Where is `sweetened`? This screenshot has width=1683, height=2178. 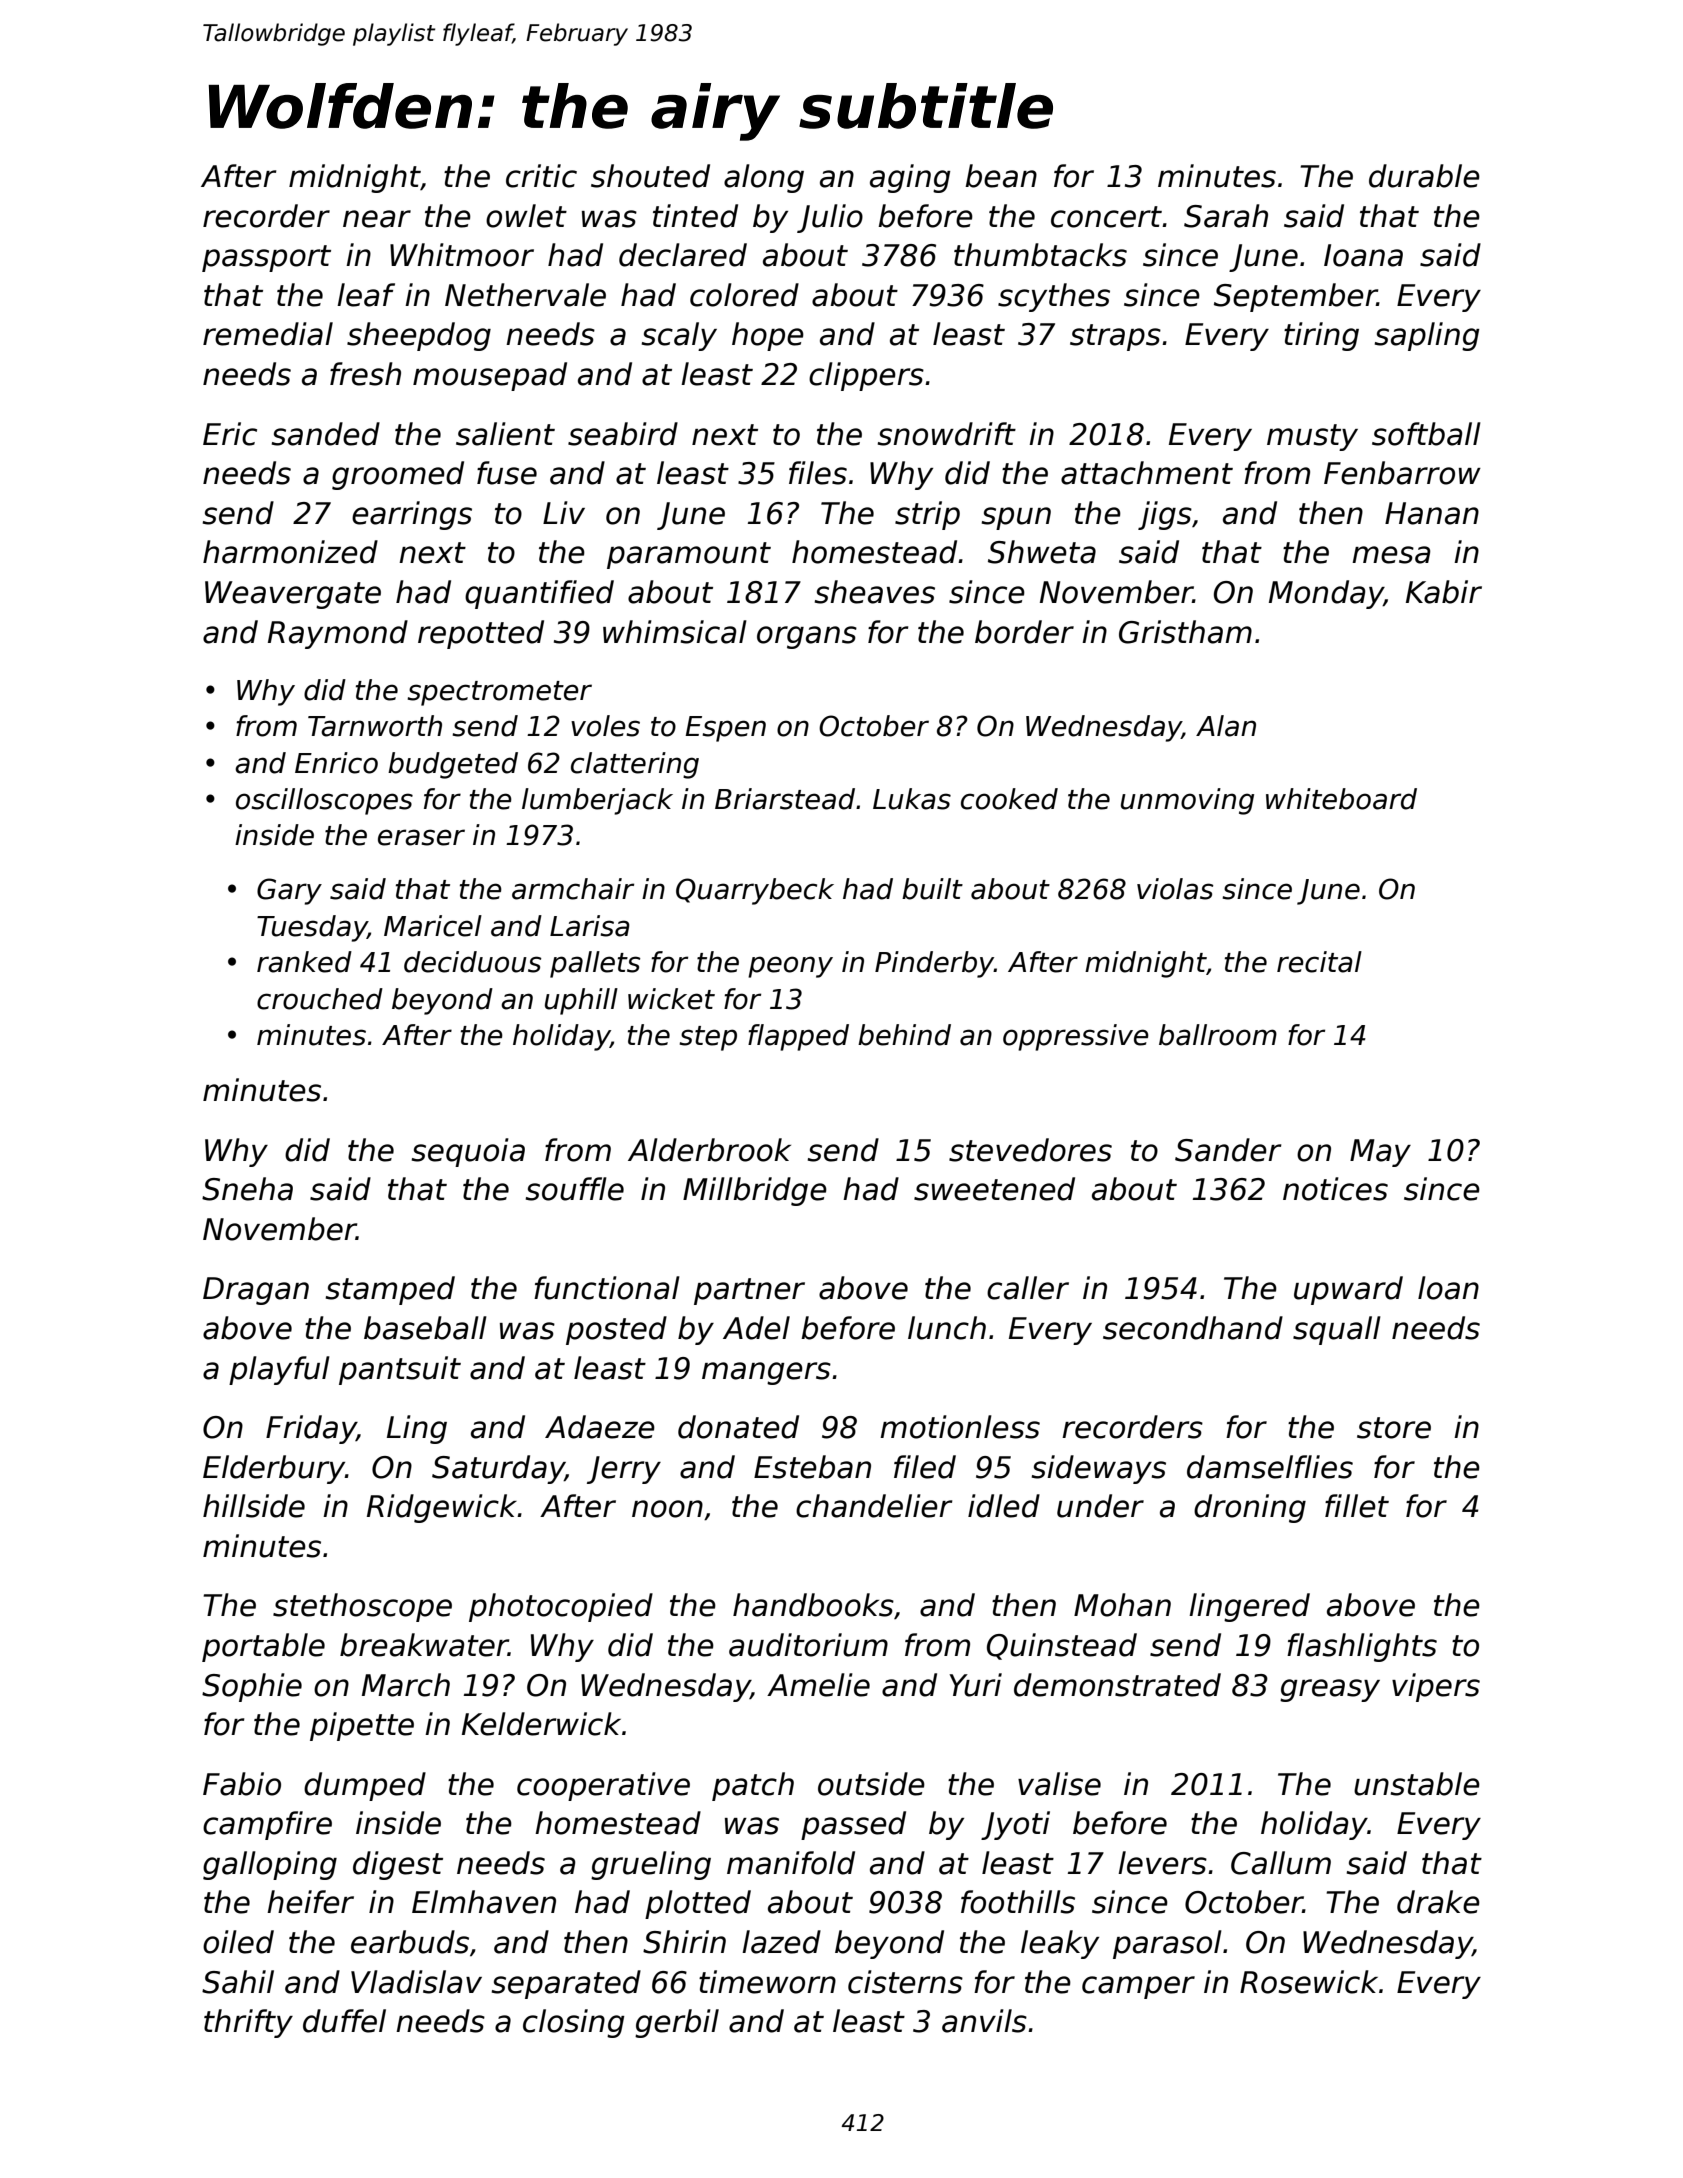
sweetened is located at coordinates (994, 1189).
